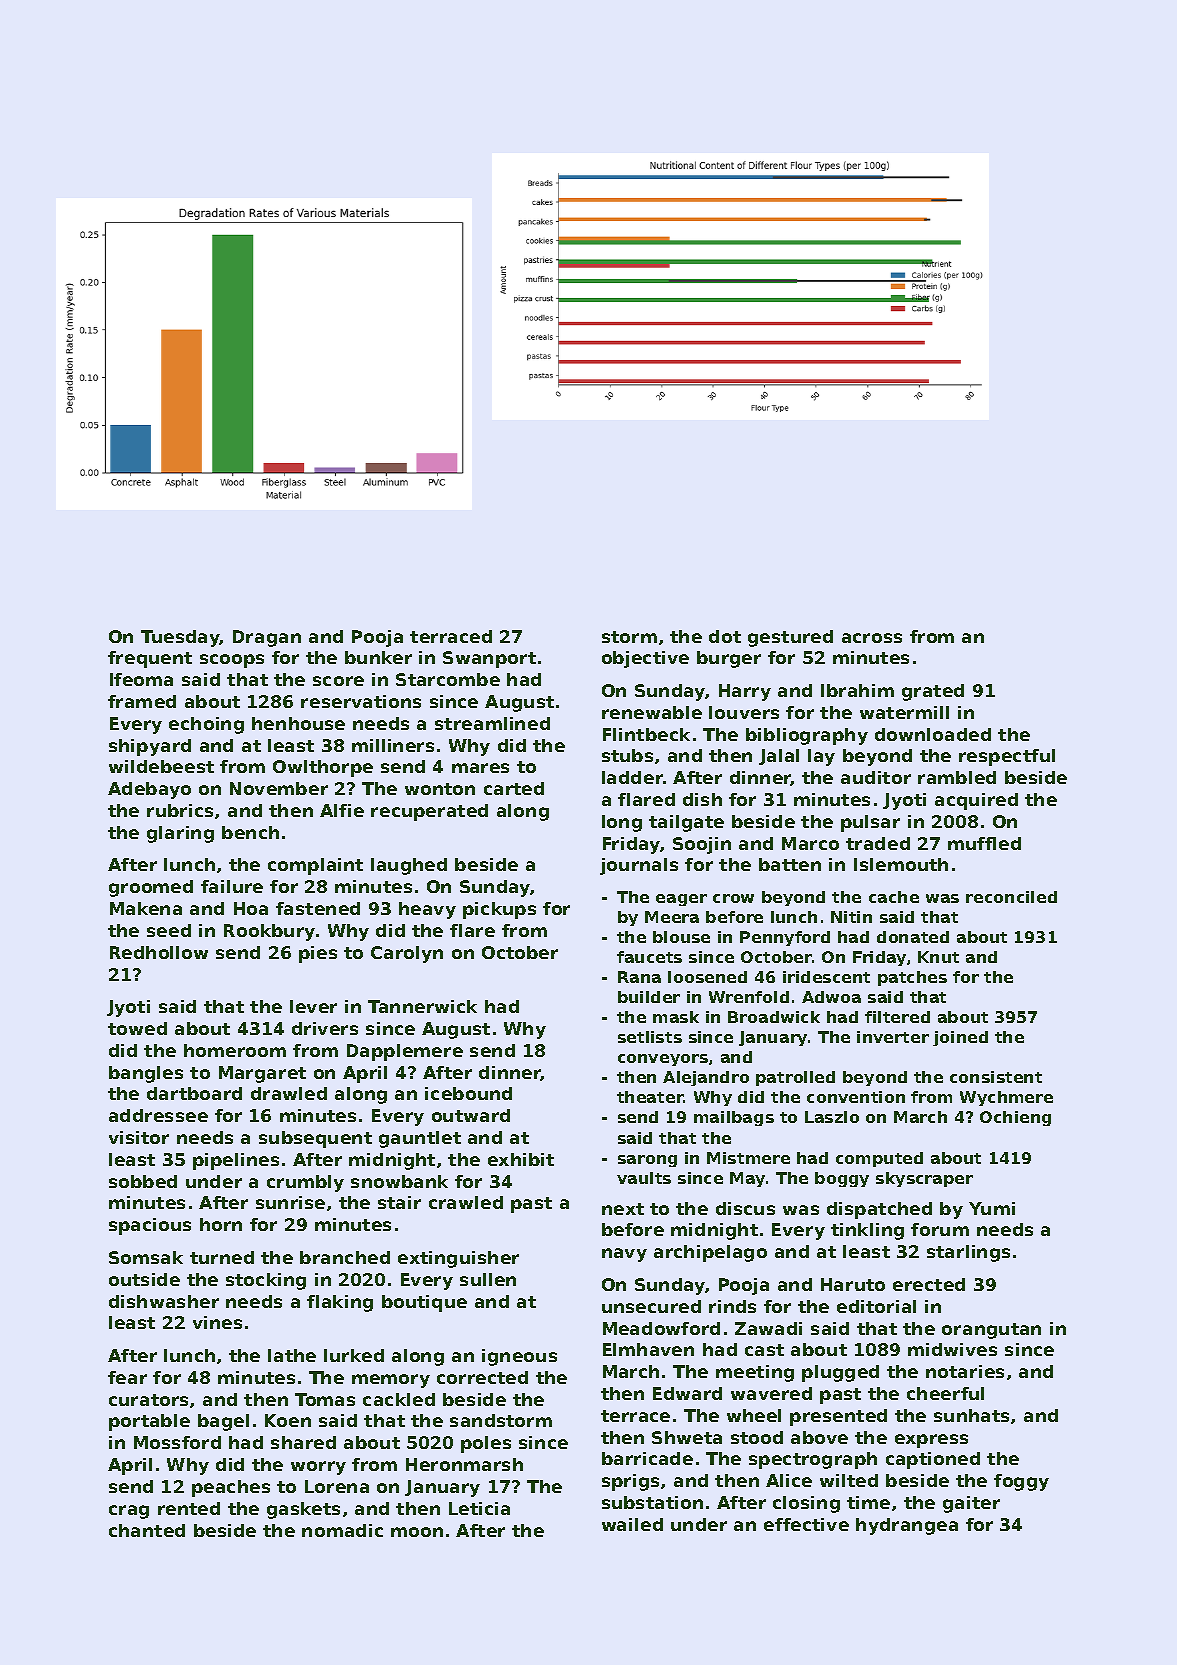 The height and width of the screenshot is (1665, 1177). I want to click on streamlined, so click(492, 723).
